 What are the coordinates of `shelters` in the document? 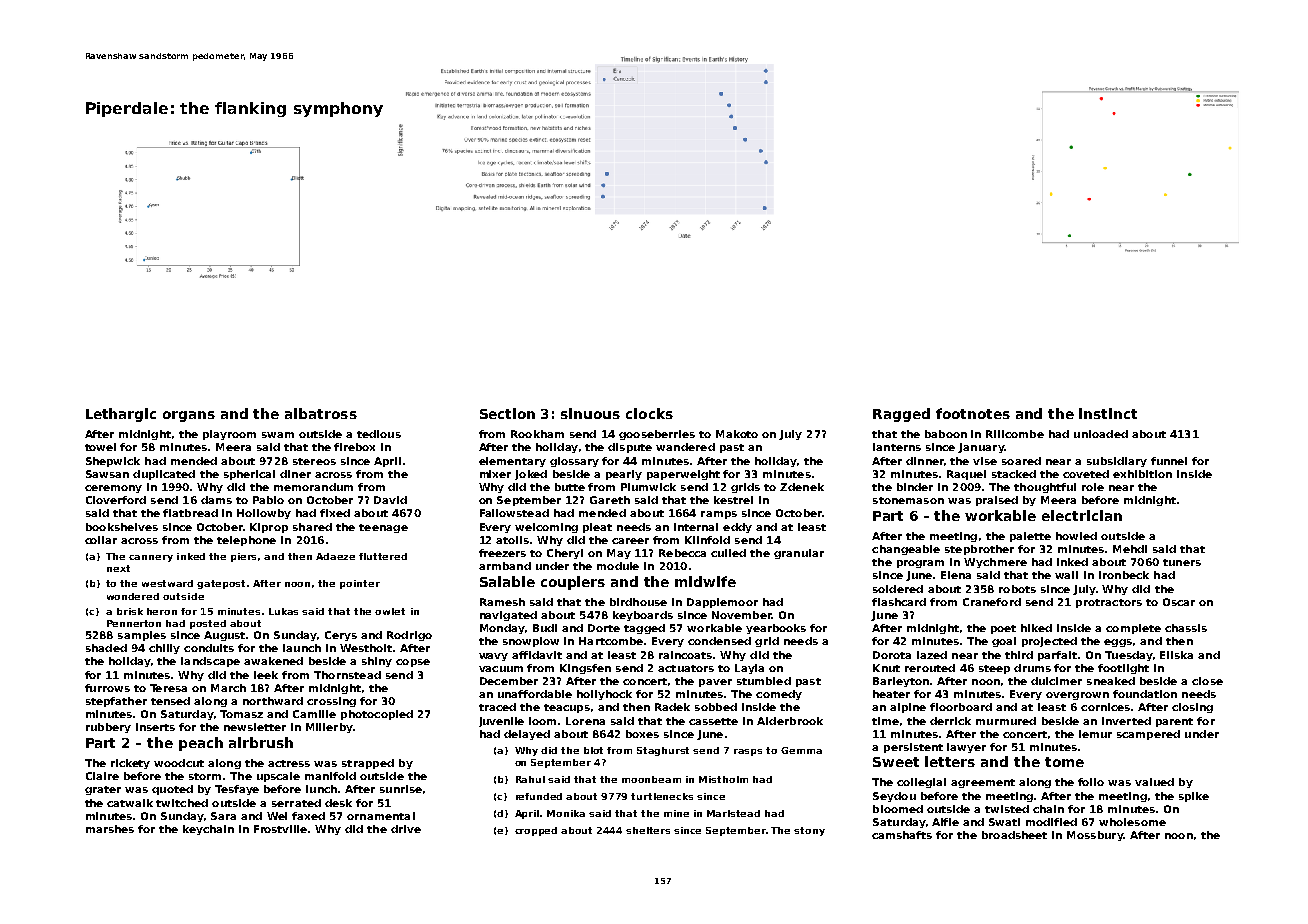 It's located at (648, 830).
